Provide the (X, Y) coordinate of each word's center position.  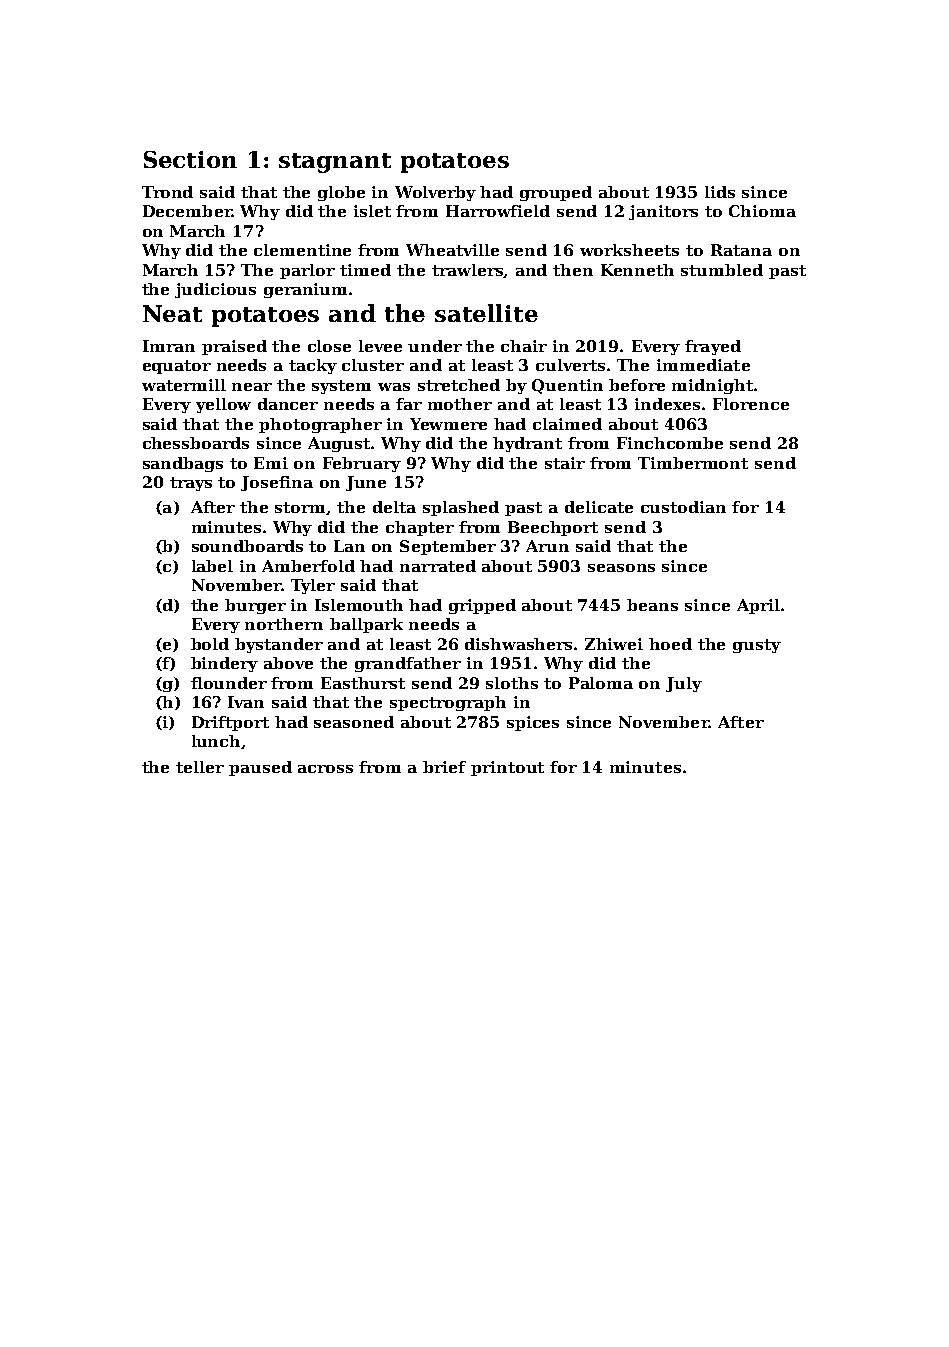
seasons (621, 568)
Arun (547, 546)
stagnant (335, 163)
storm (301, 508)
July (684, 684)
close (329, 346)
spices (533, 723)
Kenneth (637, 270)
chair (524, 346)
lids (720, 192)
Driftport (230, 723)
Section (190, 159)
